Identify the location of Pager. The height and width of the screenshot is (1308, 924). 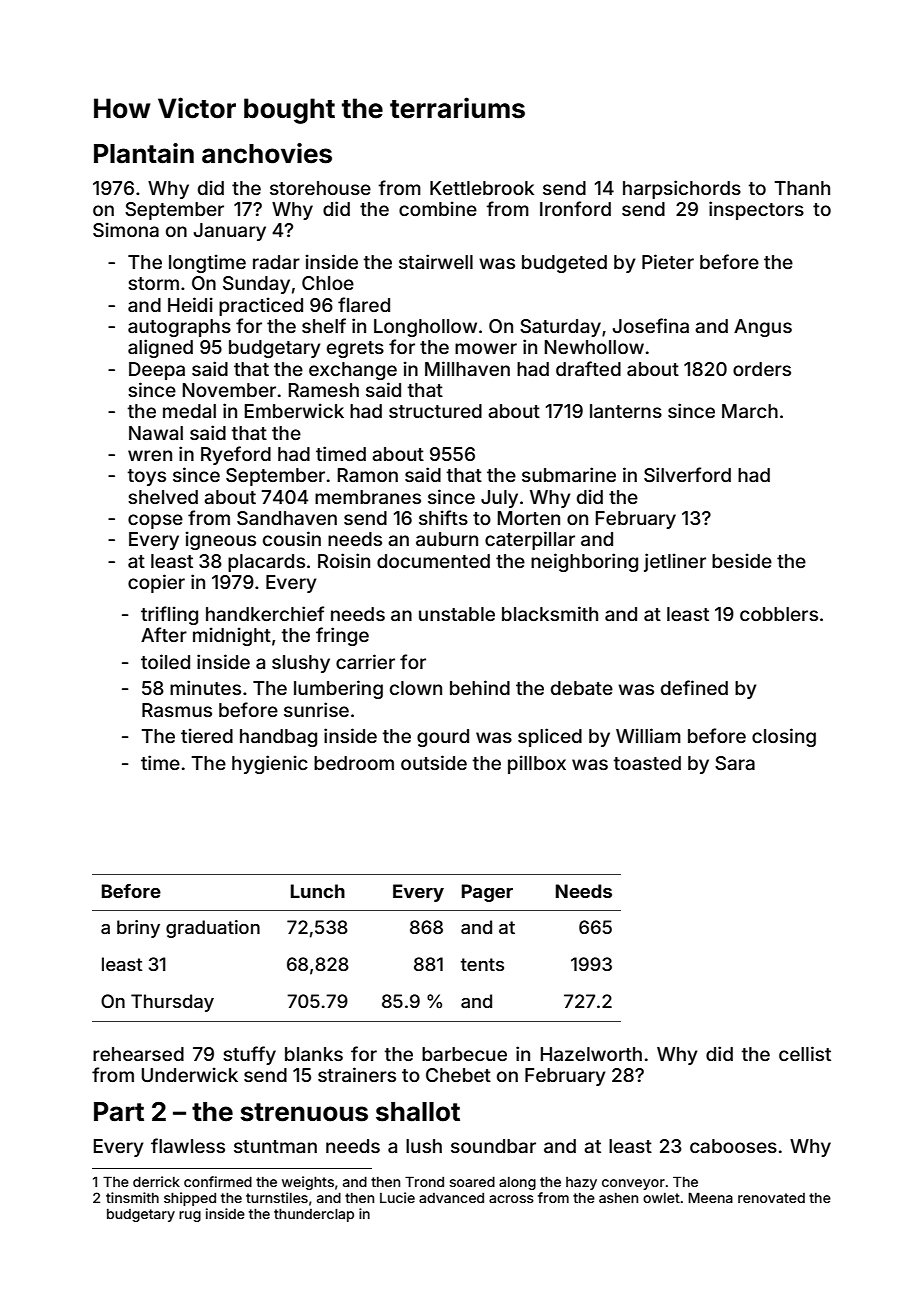
(487, 893).
